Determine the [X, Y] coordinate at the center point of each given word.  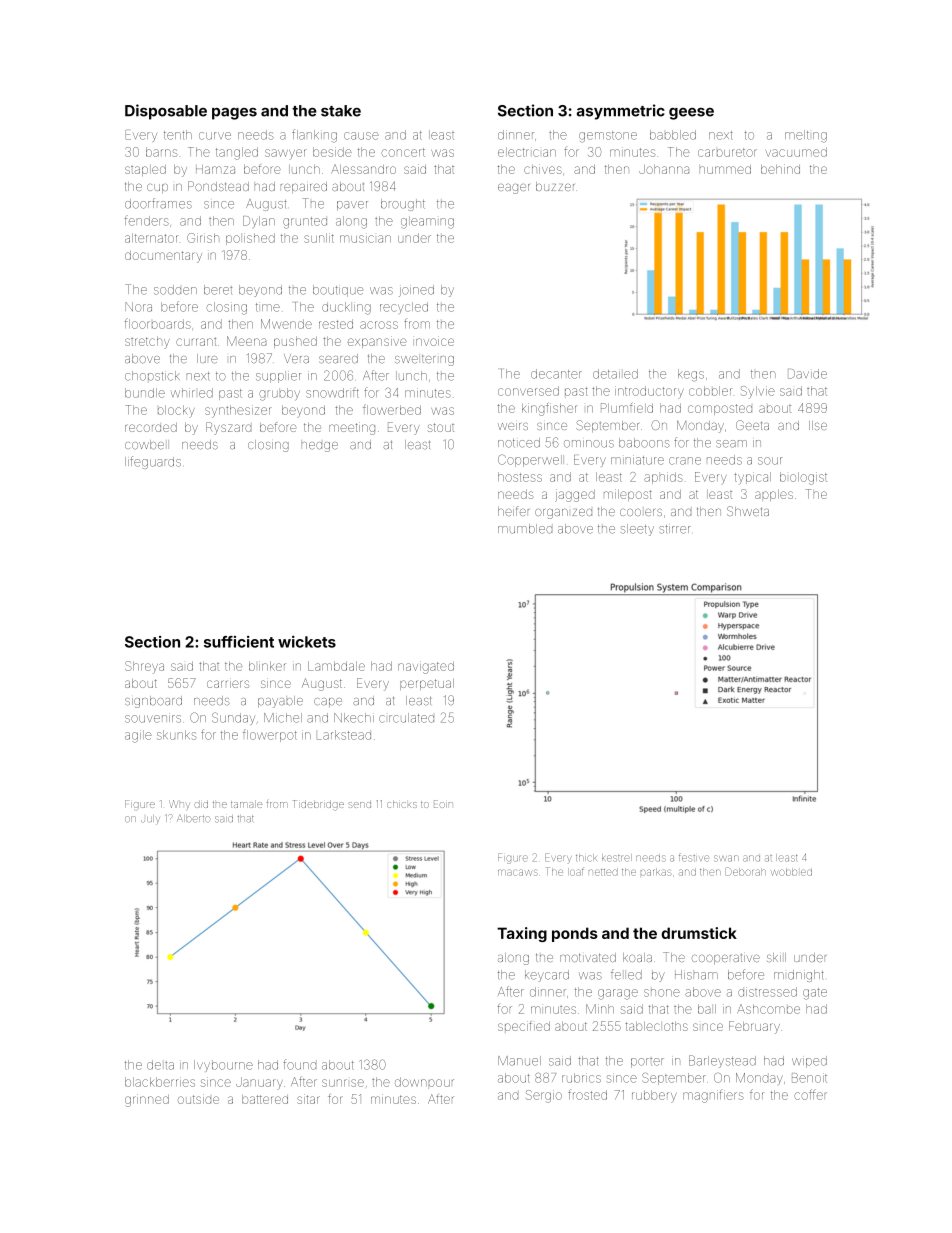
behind [780, 169]
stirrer [674, 529]
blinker [267, 666]
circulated [406, 718]
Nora [138, 307]
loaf [577, 871]
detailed [615, 374]
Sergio [544, 1096]
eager [514, 189]
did [201, 805]
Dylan [259, 222]
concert [403, 152]
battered [265, 1099]
